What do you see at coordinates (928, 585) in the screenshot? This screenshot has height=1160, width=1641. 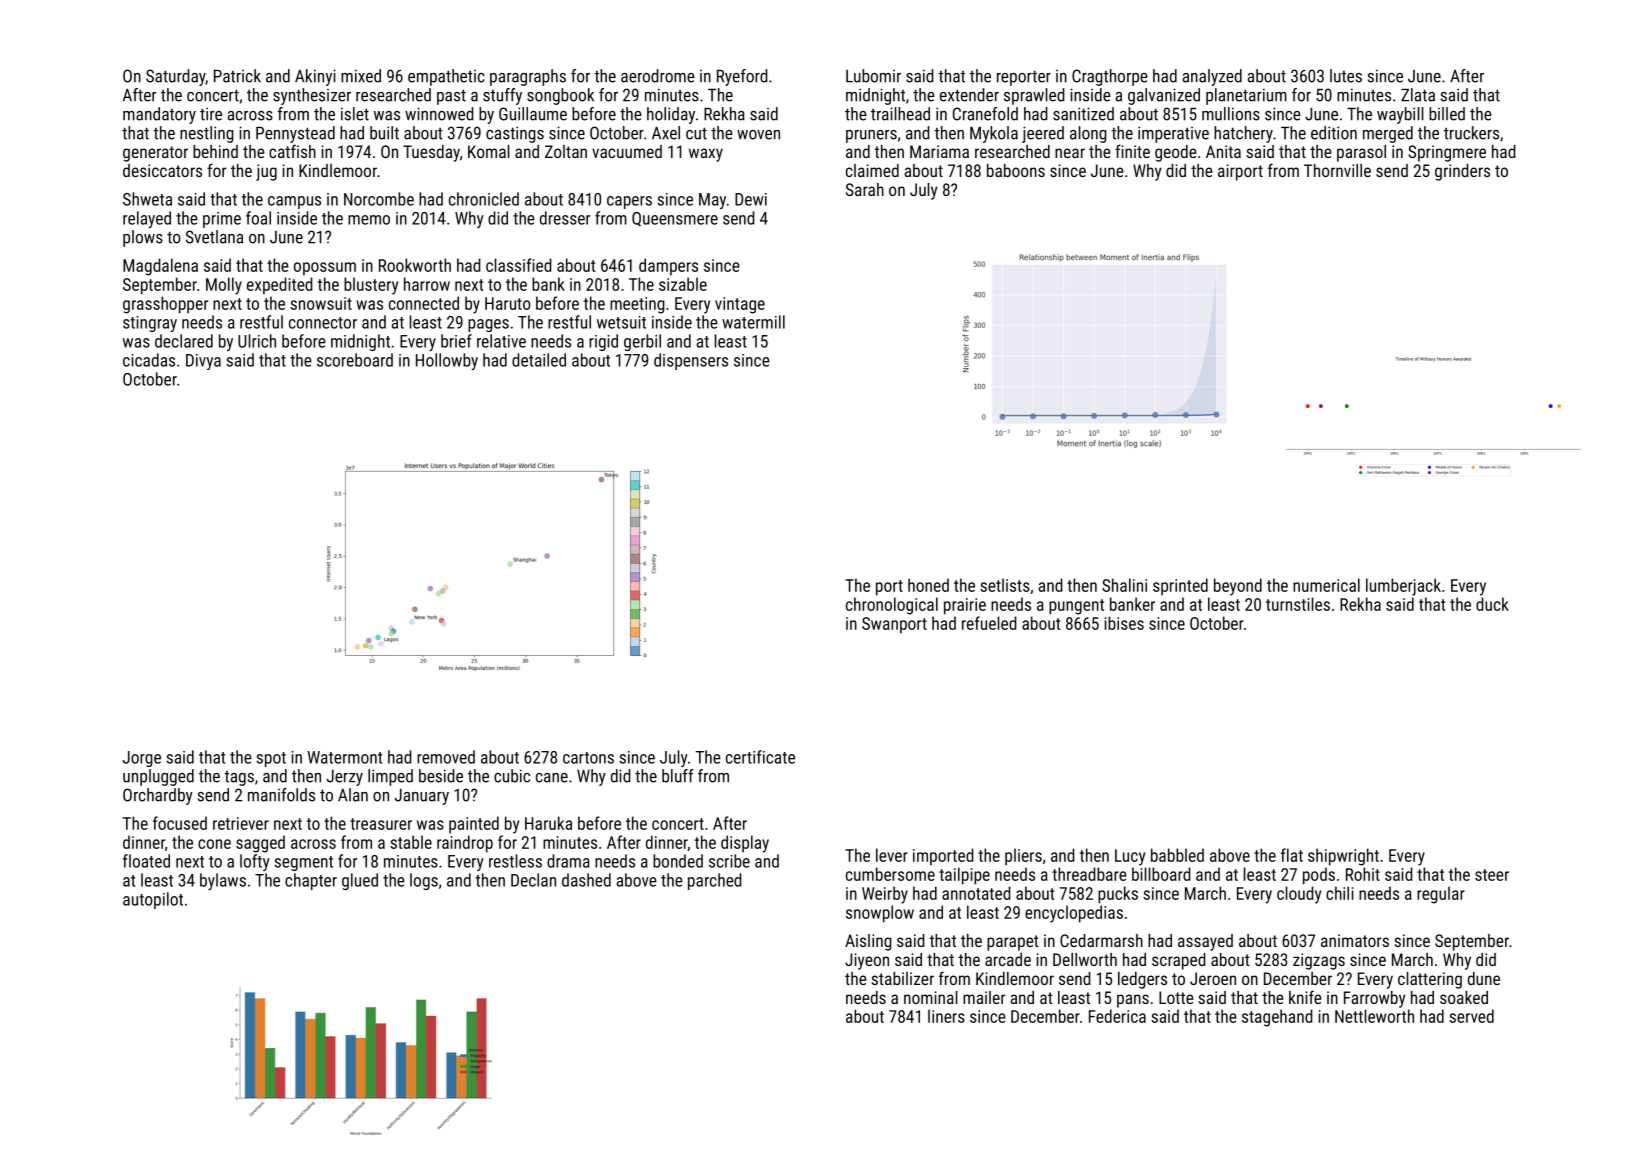 I see `honed` at bounding box center [928, 585].
